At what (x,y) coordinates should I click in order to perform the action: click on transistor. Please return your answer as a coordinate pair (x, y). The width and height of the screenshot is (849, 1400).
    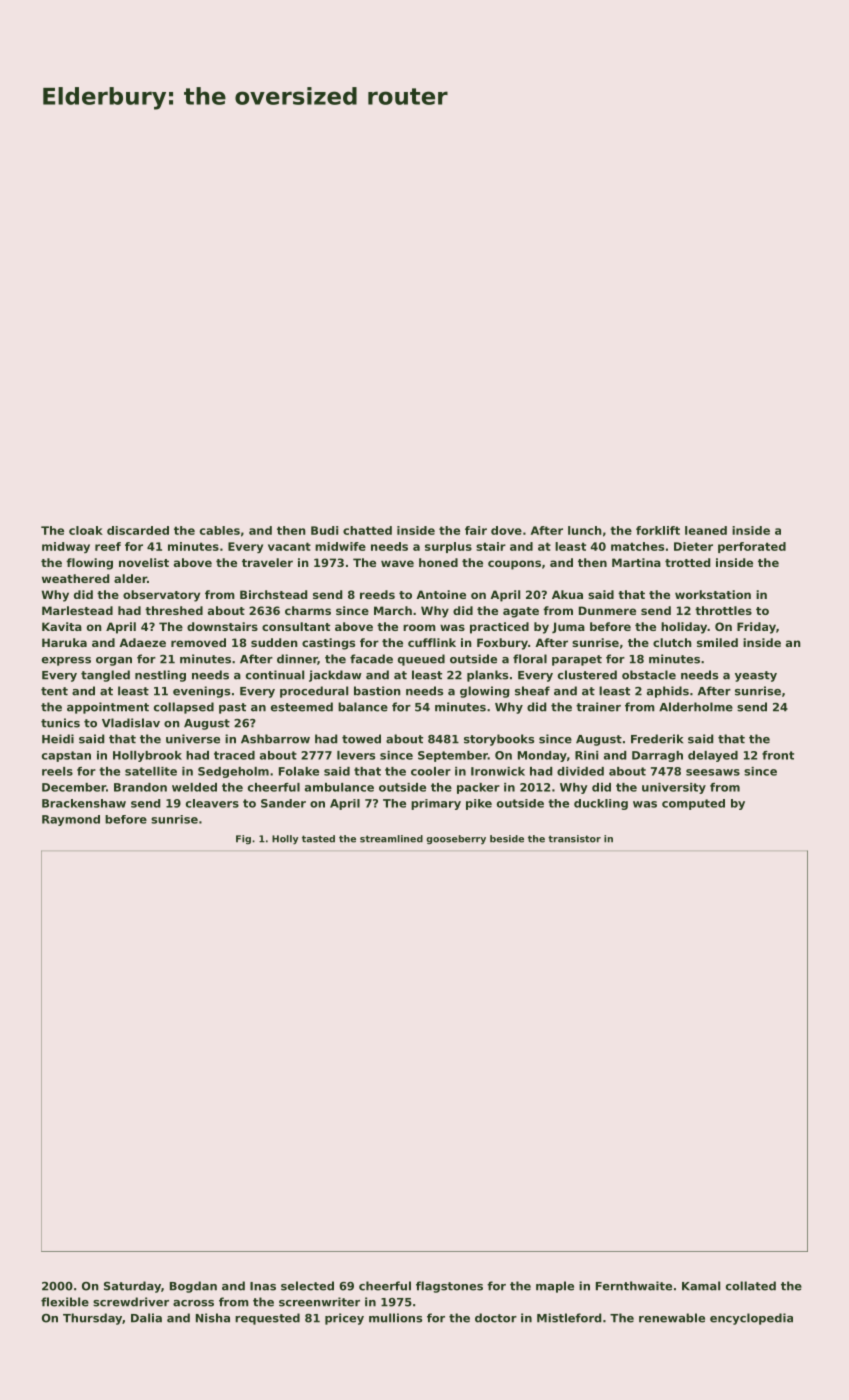
    Looking at the image, I should click on (574, 839).
